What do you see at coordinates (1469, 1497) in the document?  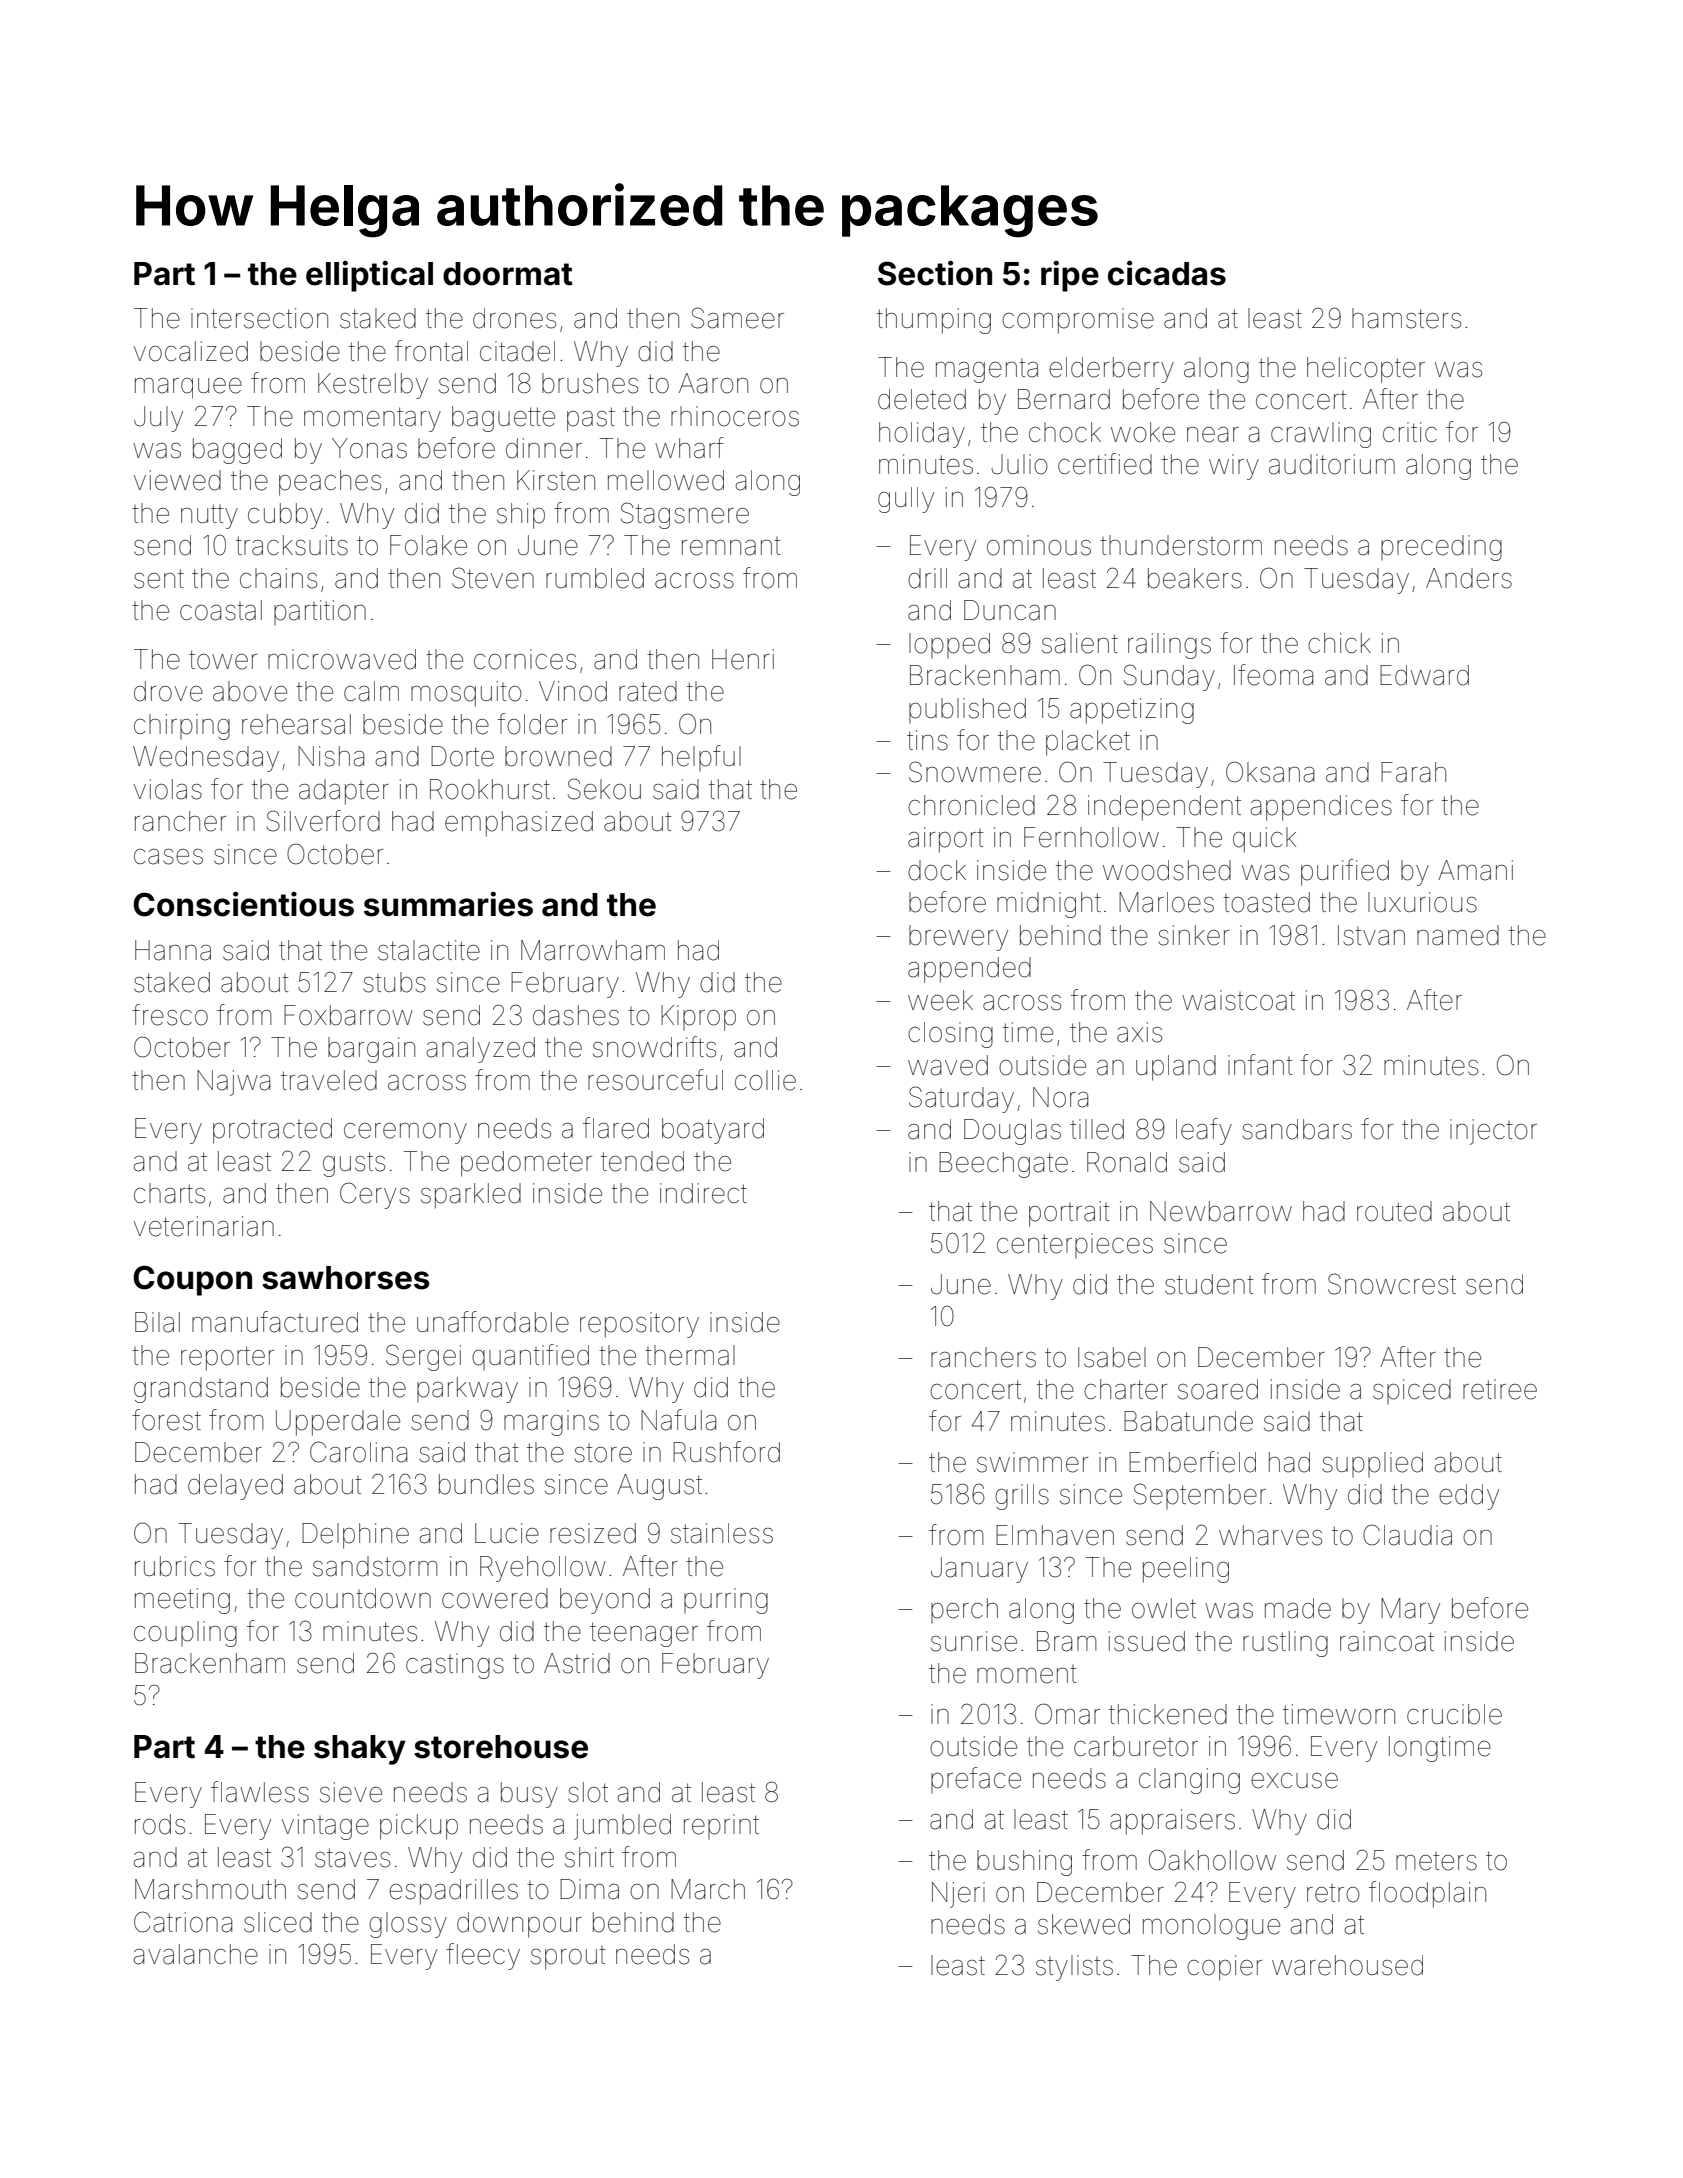 I see `eddy` at bounding box center [1469, 1497].
